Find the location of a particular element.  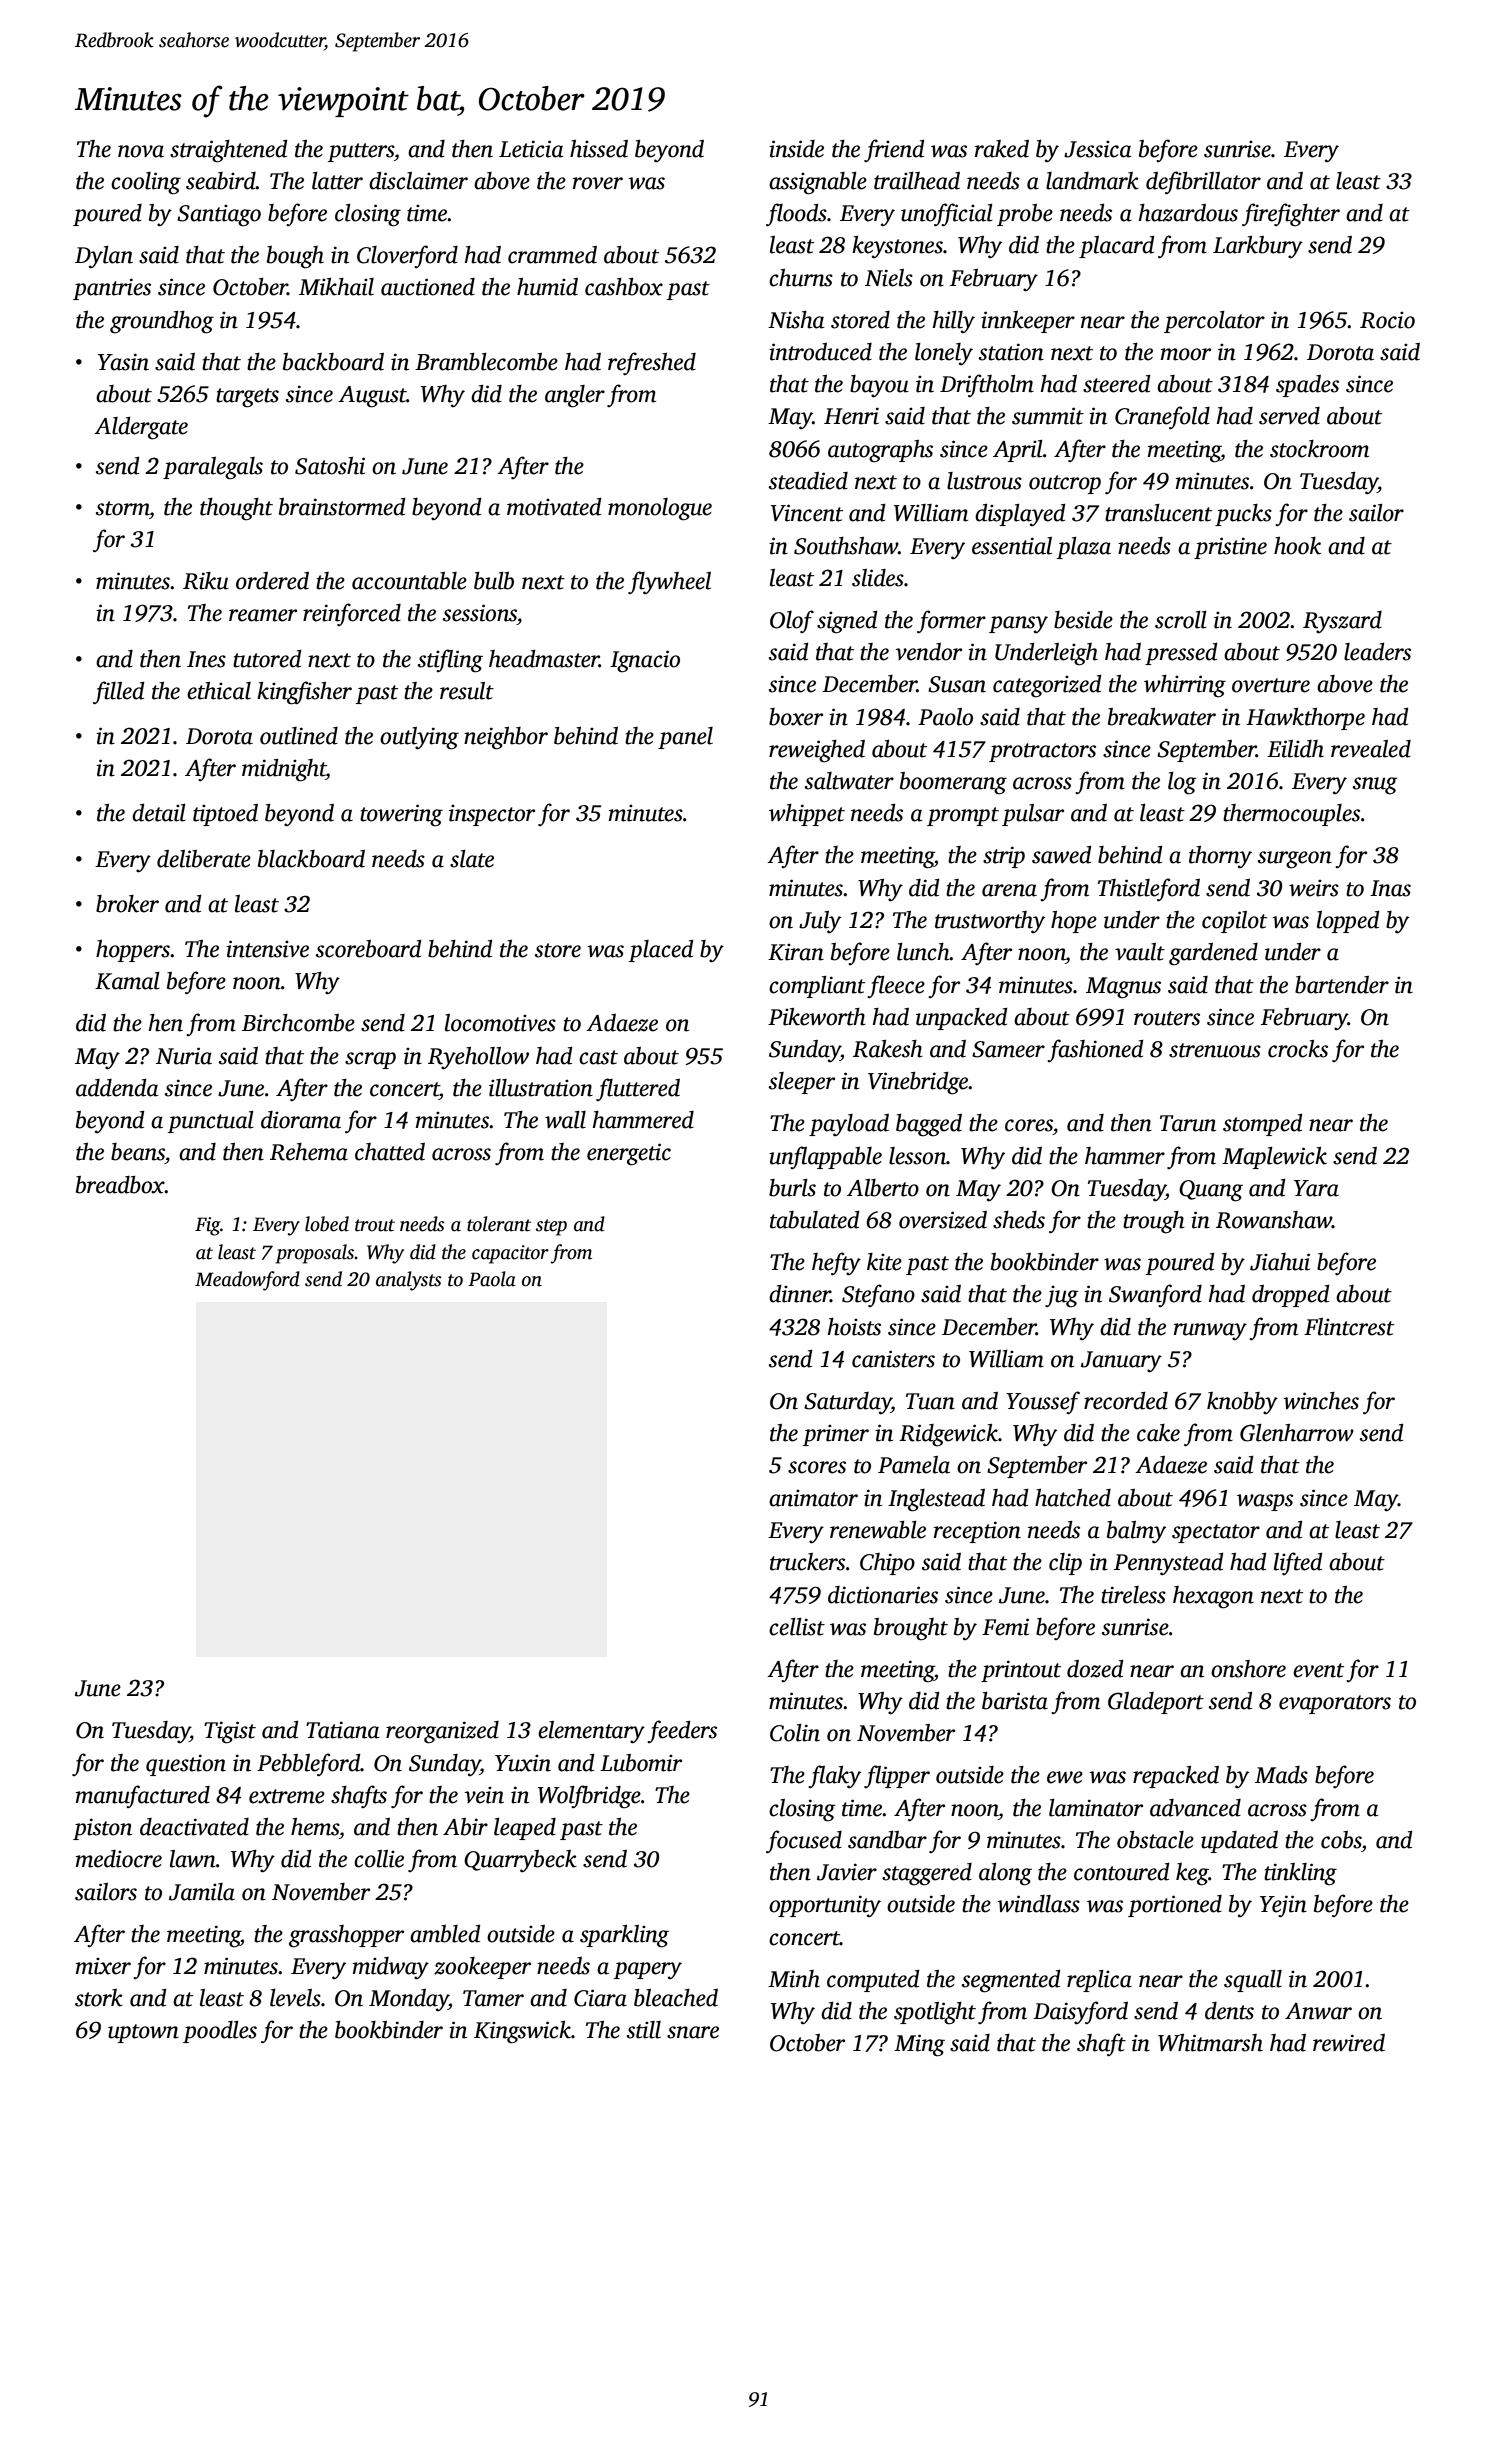

inside is located at coordinates (796, 149).
